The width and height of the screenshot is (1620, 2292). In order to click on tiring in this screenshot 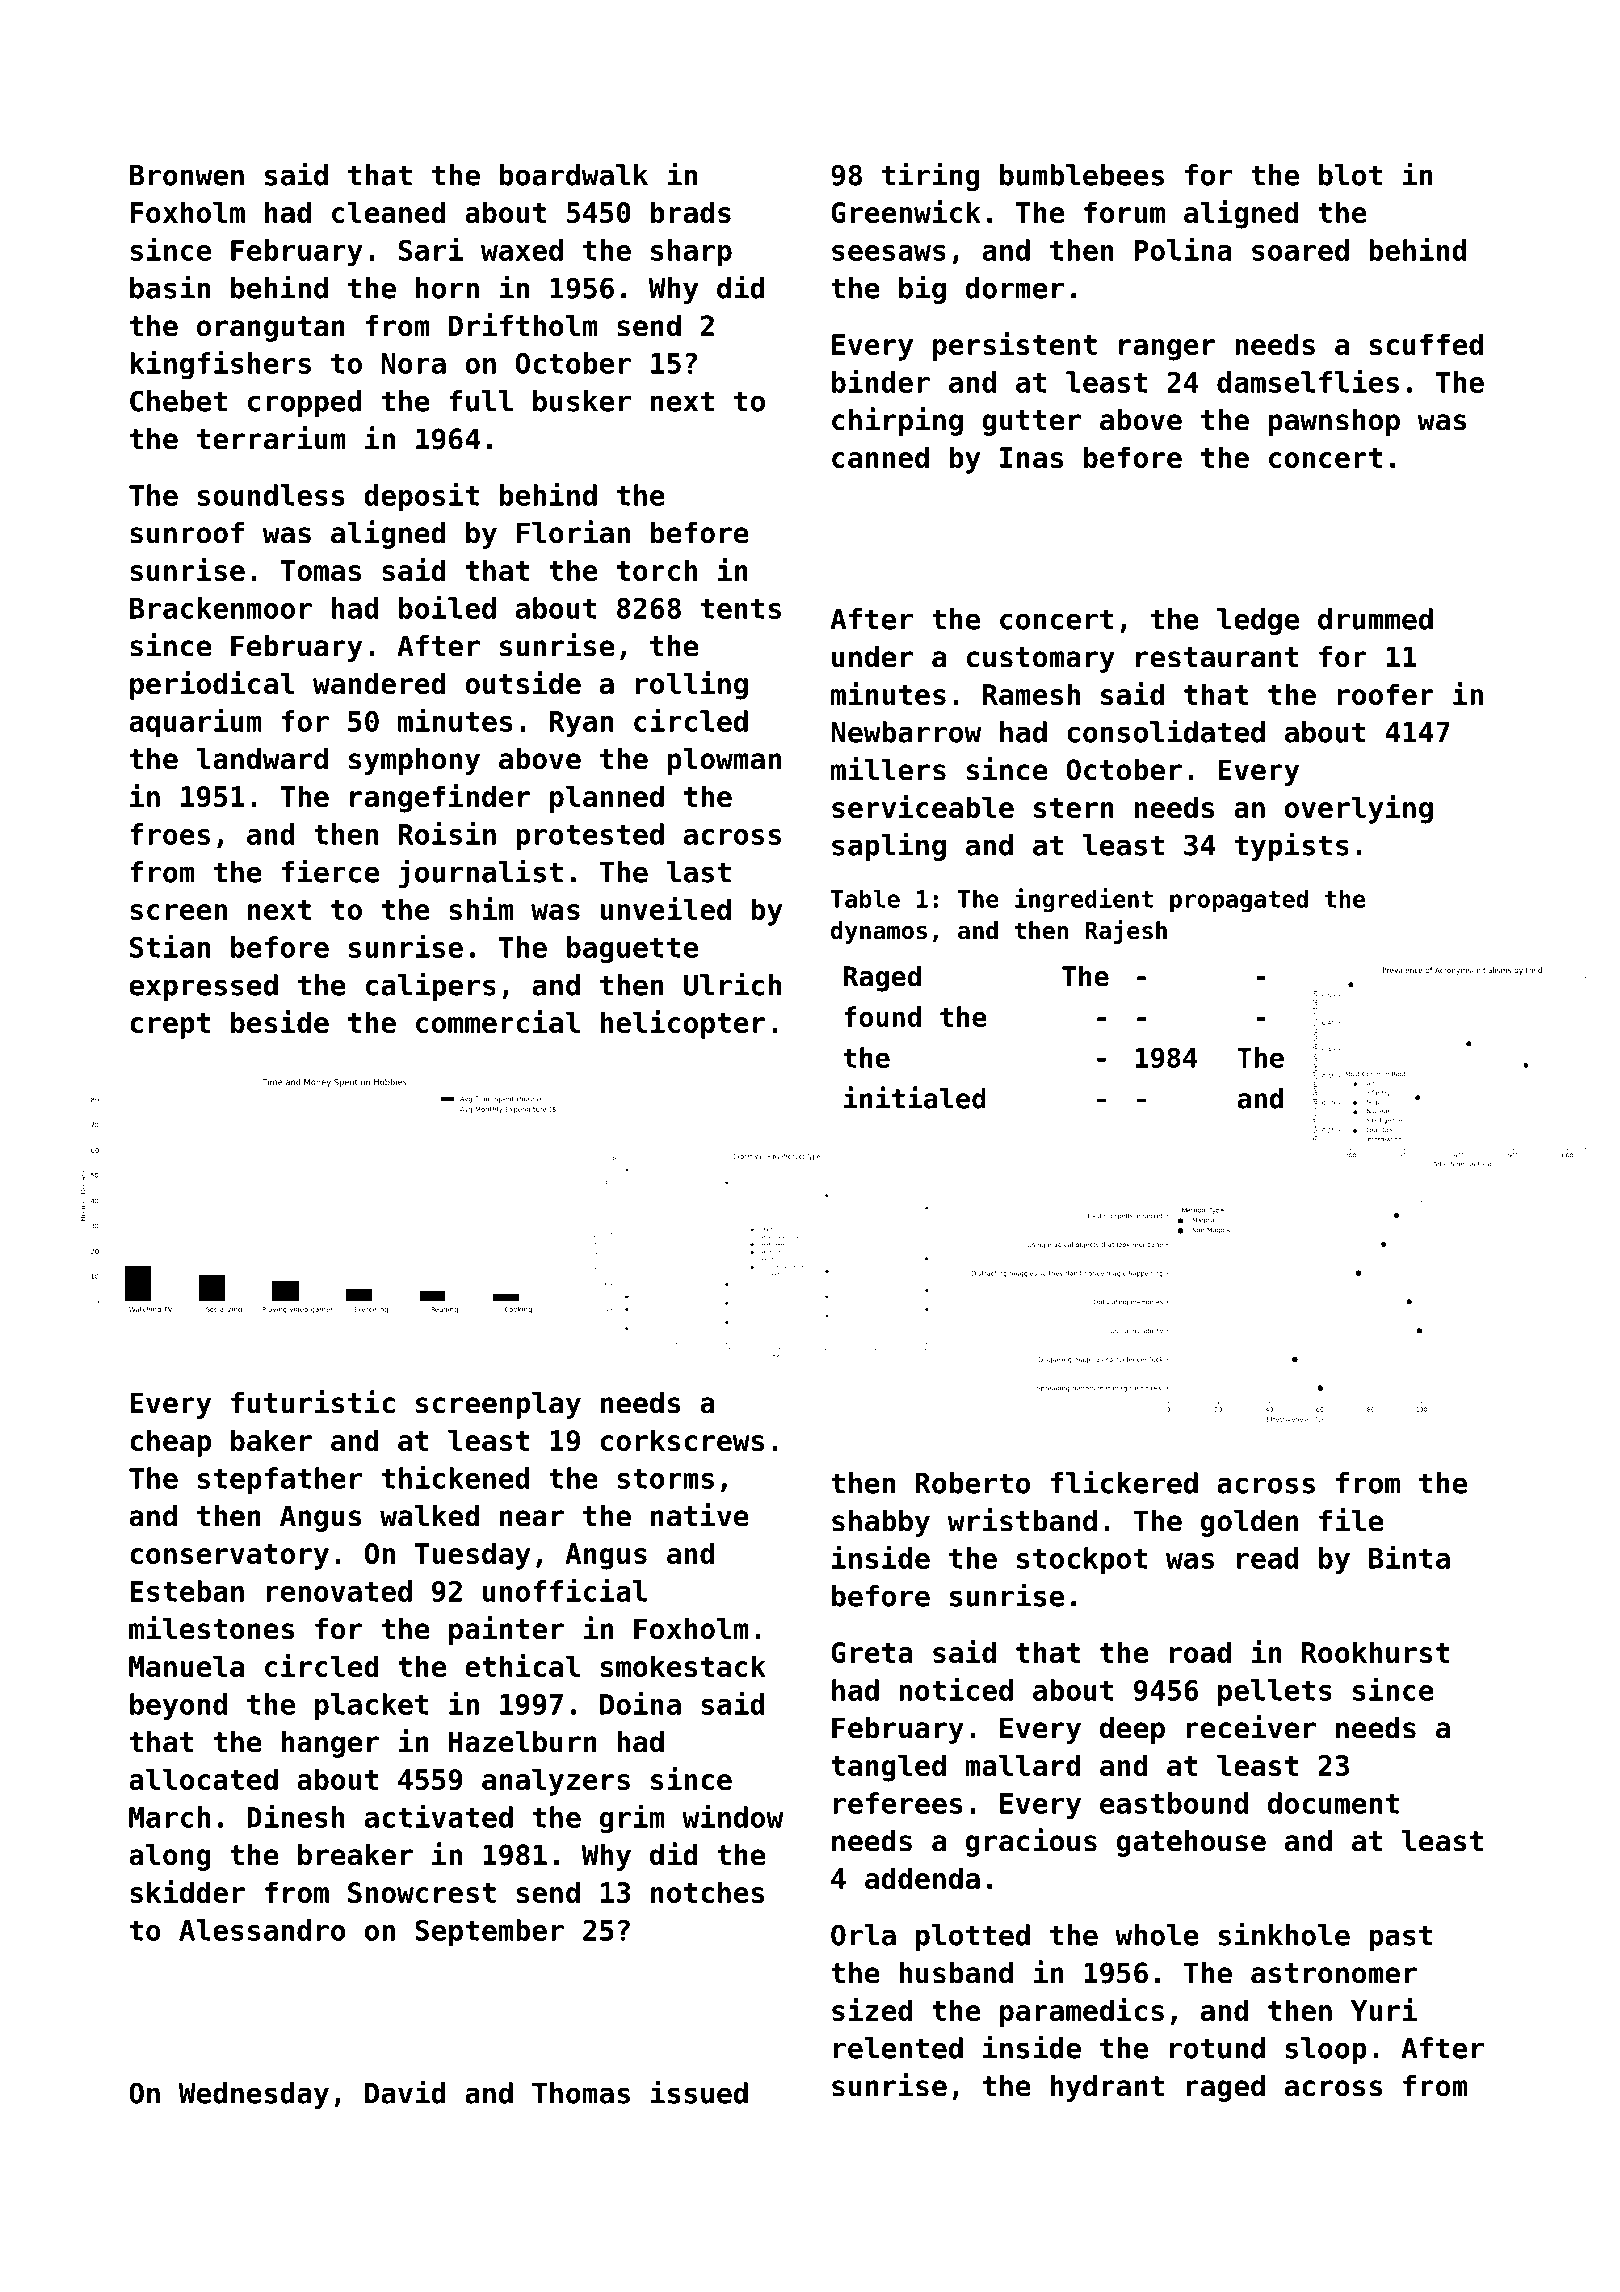, I will do `click(931, 176)`.
